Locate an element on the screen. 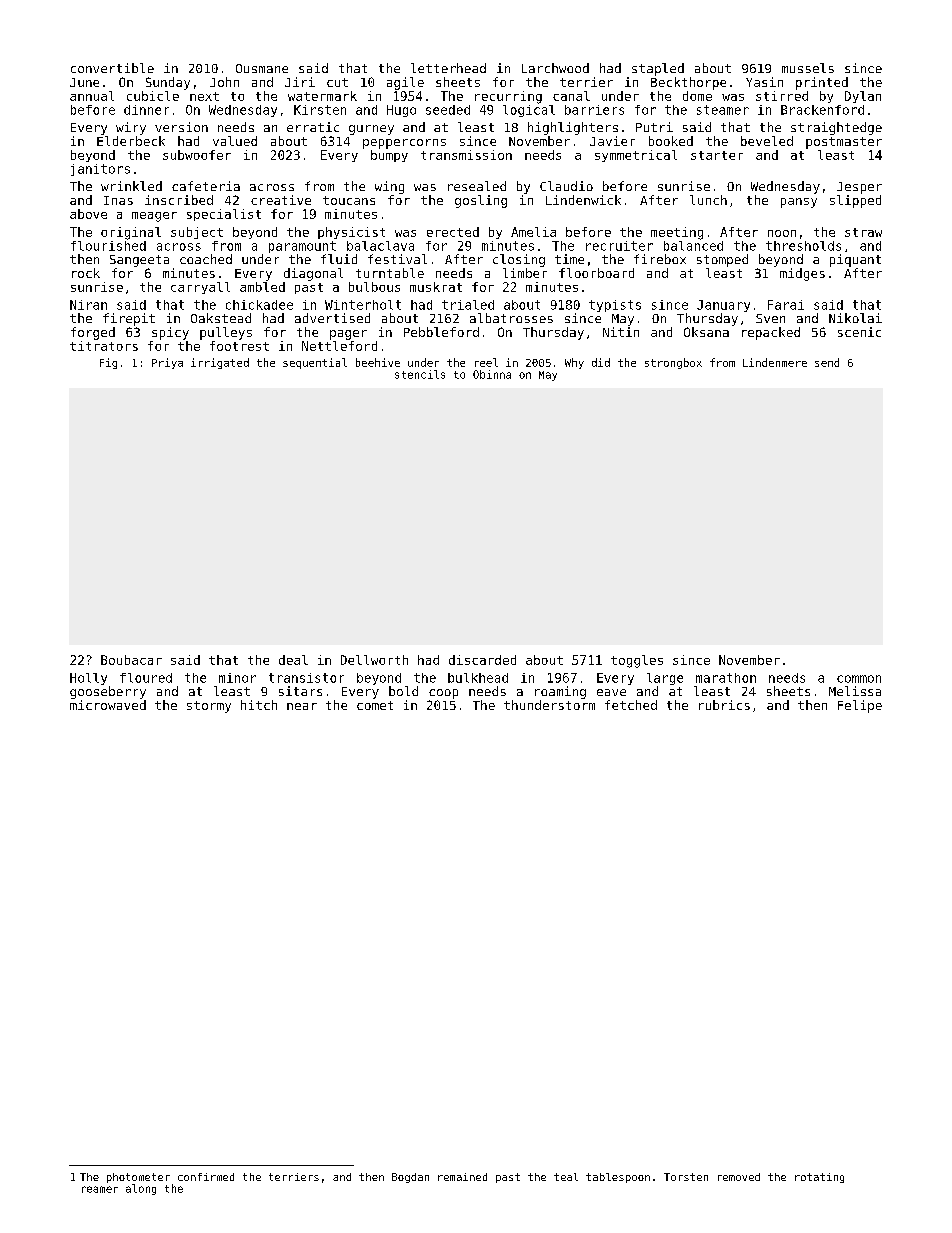 This screenshot has height=1233, width=952. common is located at coordinates (859, 679).
